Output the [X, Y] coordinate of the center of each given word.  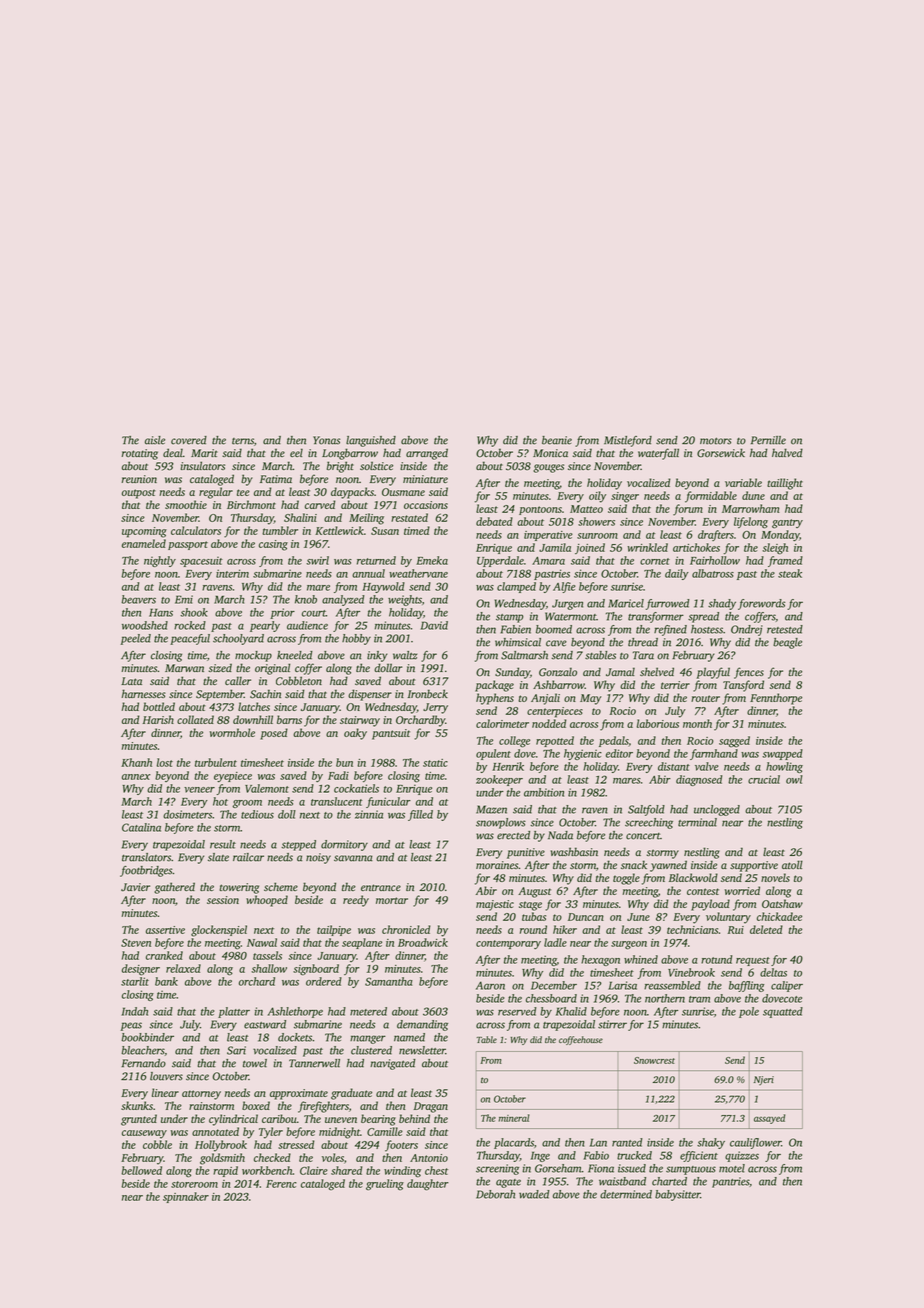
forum [688, 510]
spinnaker [186, 1197]
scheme [281, 886]
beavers [138, 599]
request [753, 961]
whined [641, 959]
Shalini [300, 517]
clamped [516, 587]
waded [534, 1194]
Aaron [490, 985]
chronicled [406, 929]
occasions [426, 505]
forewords [761, 604]
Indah [135, 1011]
